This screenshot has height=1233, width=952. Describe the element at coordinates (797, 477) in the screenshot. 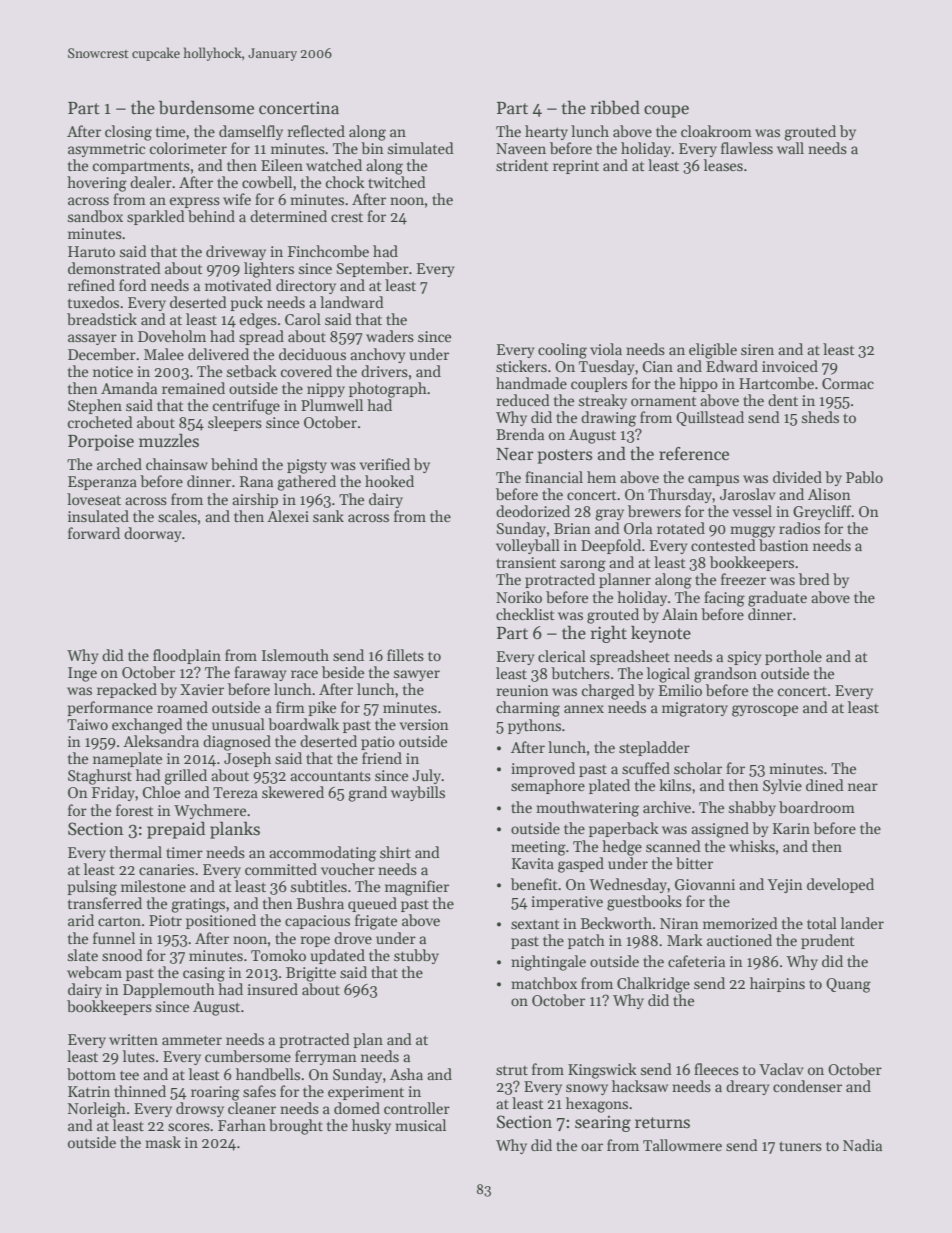

I see `divided` at that location.
